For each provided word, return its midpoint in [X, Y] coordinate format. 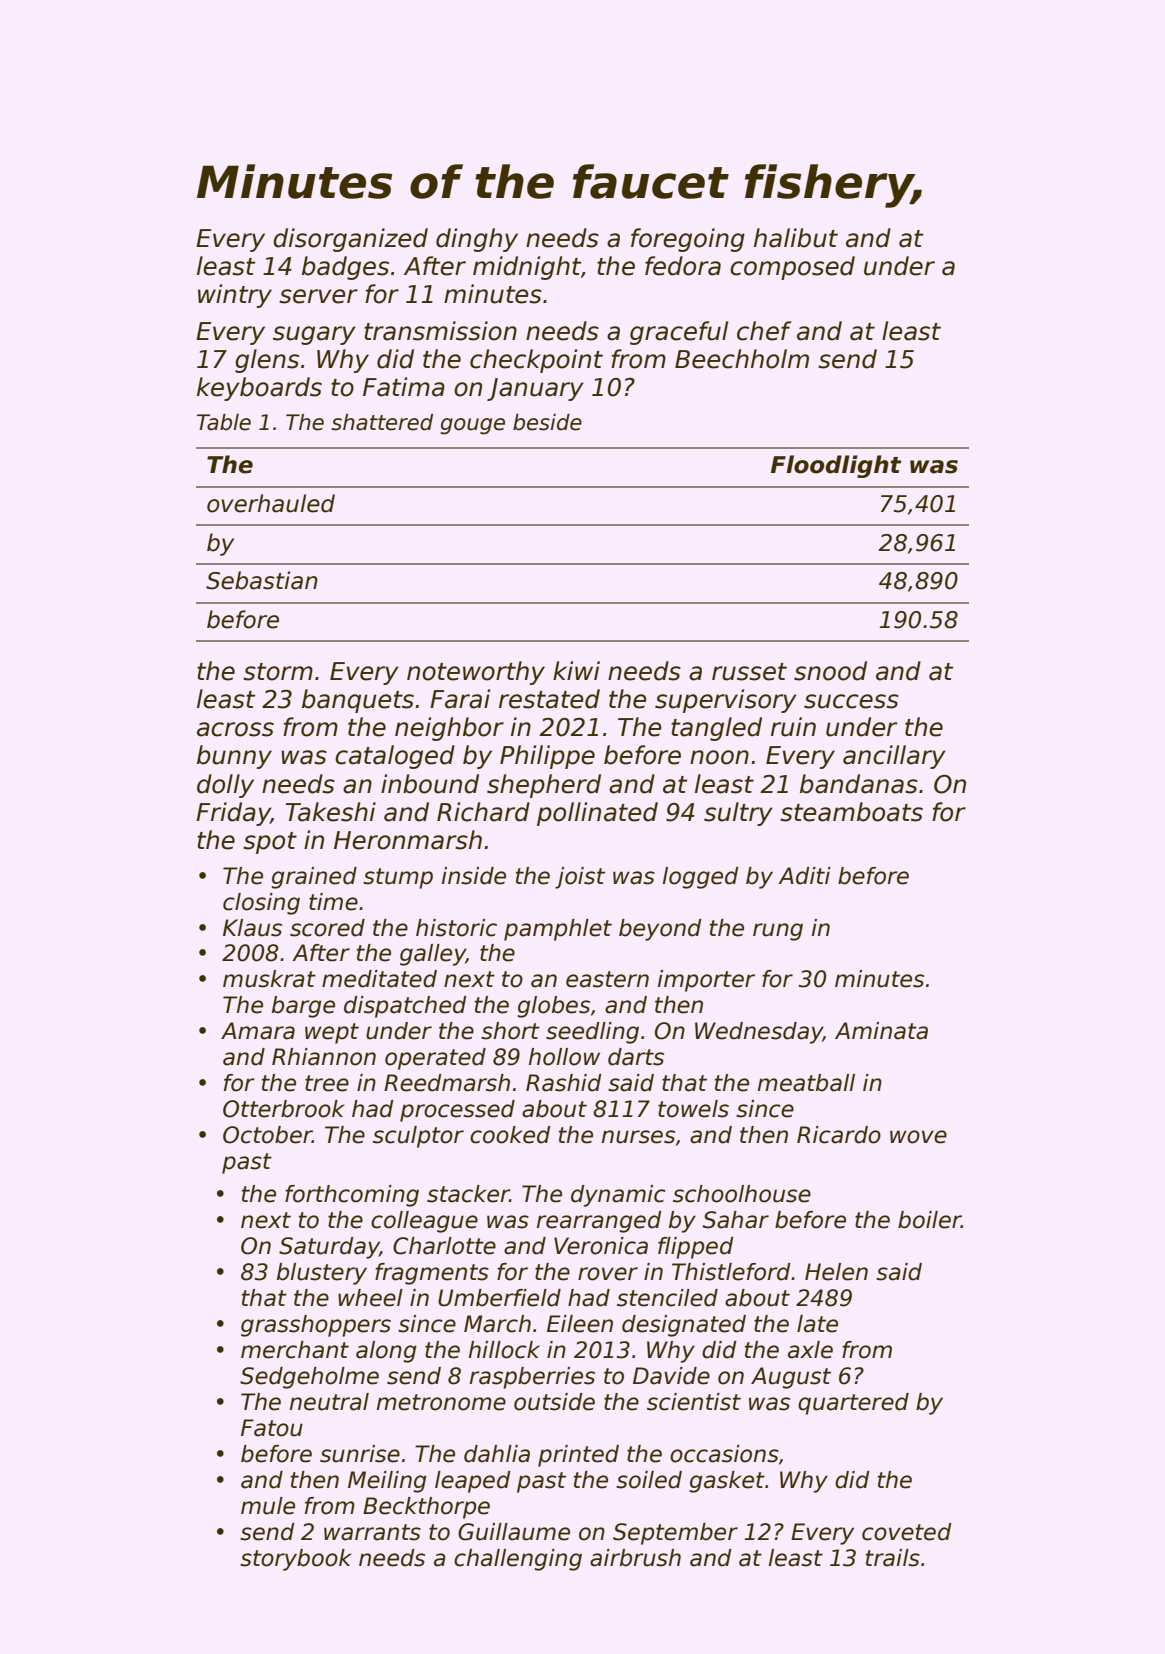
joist [580, 878]
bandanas [859, 784]
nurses [638, 1137]
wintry [235, 296]
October [267, 1135]
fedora [683, 266]
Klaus [252, 928]
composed [792, 268]
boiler [929, 1220]
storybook [296, 1560]
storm [278, 672]
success [851, 701]
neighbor [449, 729]
